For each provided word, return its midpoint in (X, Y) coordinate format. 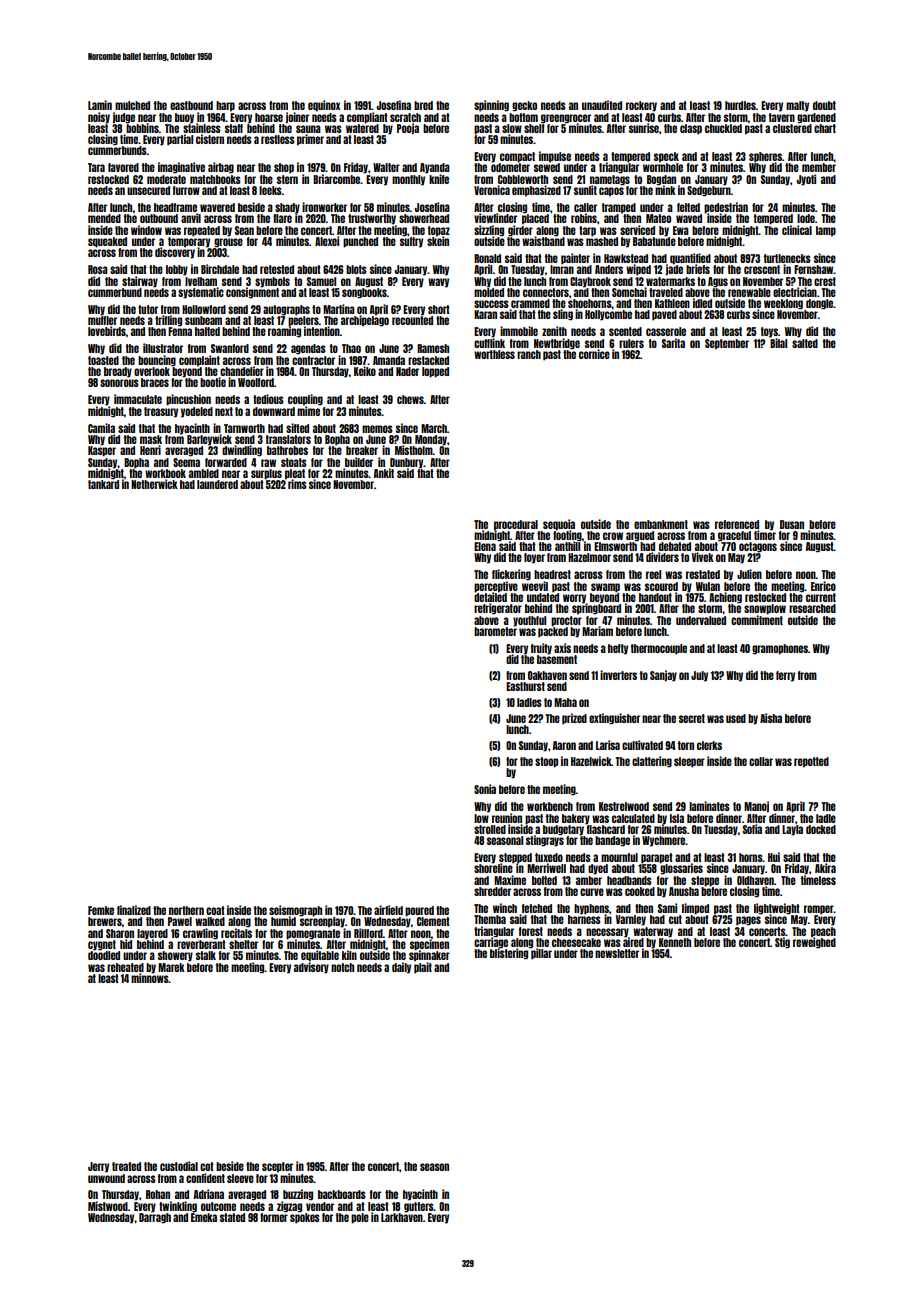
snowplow (765, 609)
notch (342, 967)
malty (797, 106)
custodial (179, 1166)
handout (655, 597)
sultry (411, 242)
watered (362, 128)
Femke (101, 910)
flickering (511, 575)
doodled (104, 955)
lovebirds (107, 331)
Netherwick (154, 484)
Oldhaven (755, 880)
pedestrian (726, 208)
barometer (495, 631)
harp (225, 106)
